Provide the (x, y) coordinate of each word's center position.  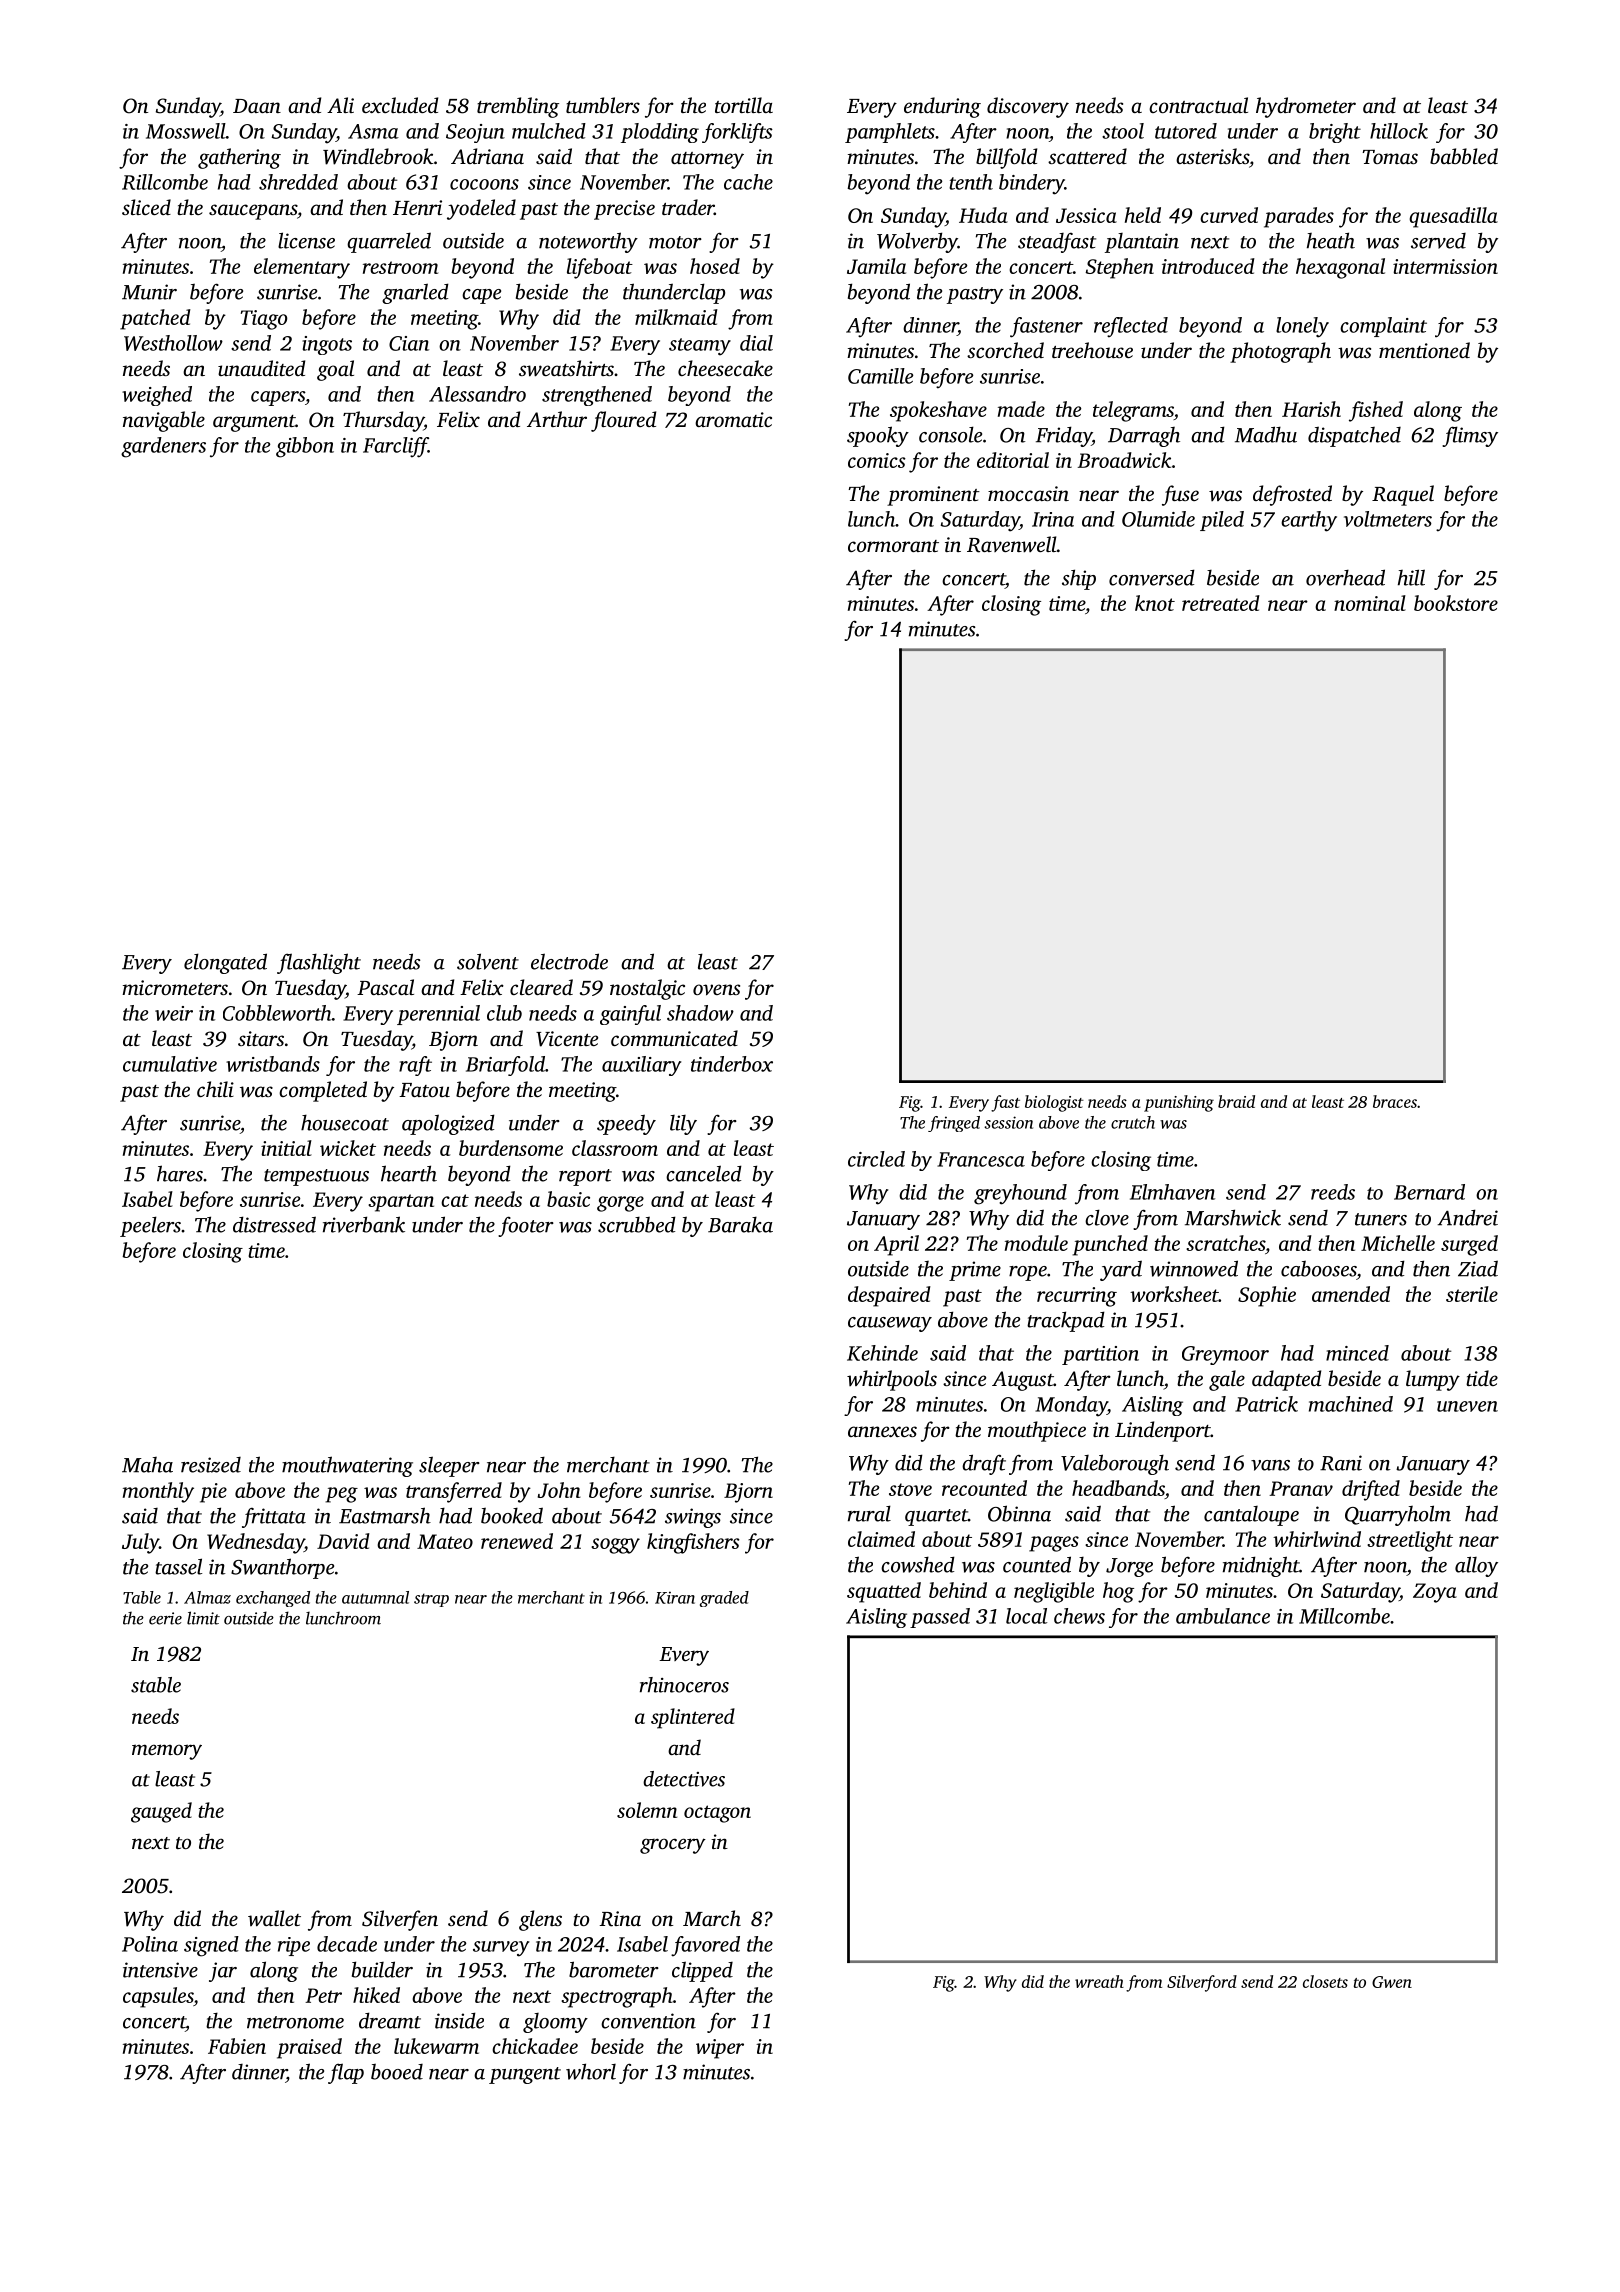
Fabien (237, 2046)
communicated (674, 1038)
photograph (1280, 352)
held (1143, 215)
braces (1395, 1101)
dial (756, 343)
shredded (298, 182)
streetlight (1410, 1541)
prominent (933, 496)
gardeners (163, 447)
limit (203, 1618)
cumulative (170, 1064)
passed (940, 1618)
